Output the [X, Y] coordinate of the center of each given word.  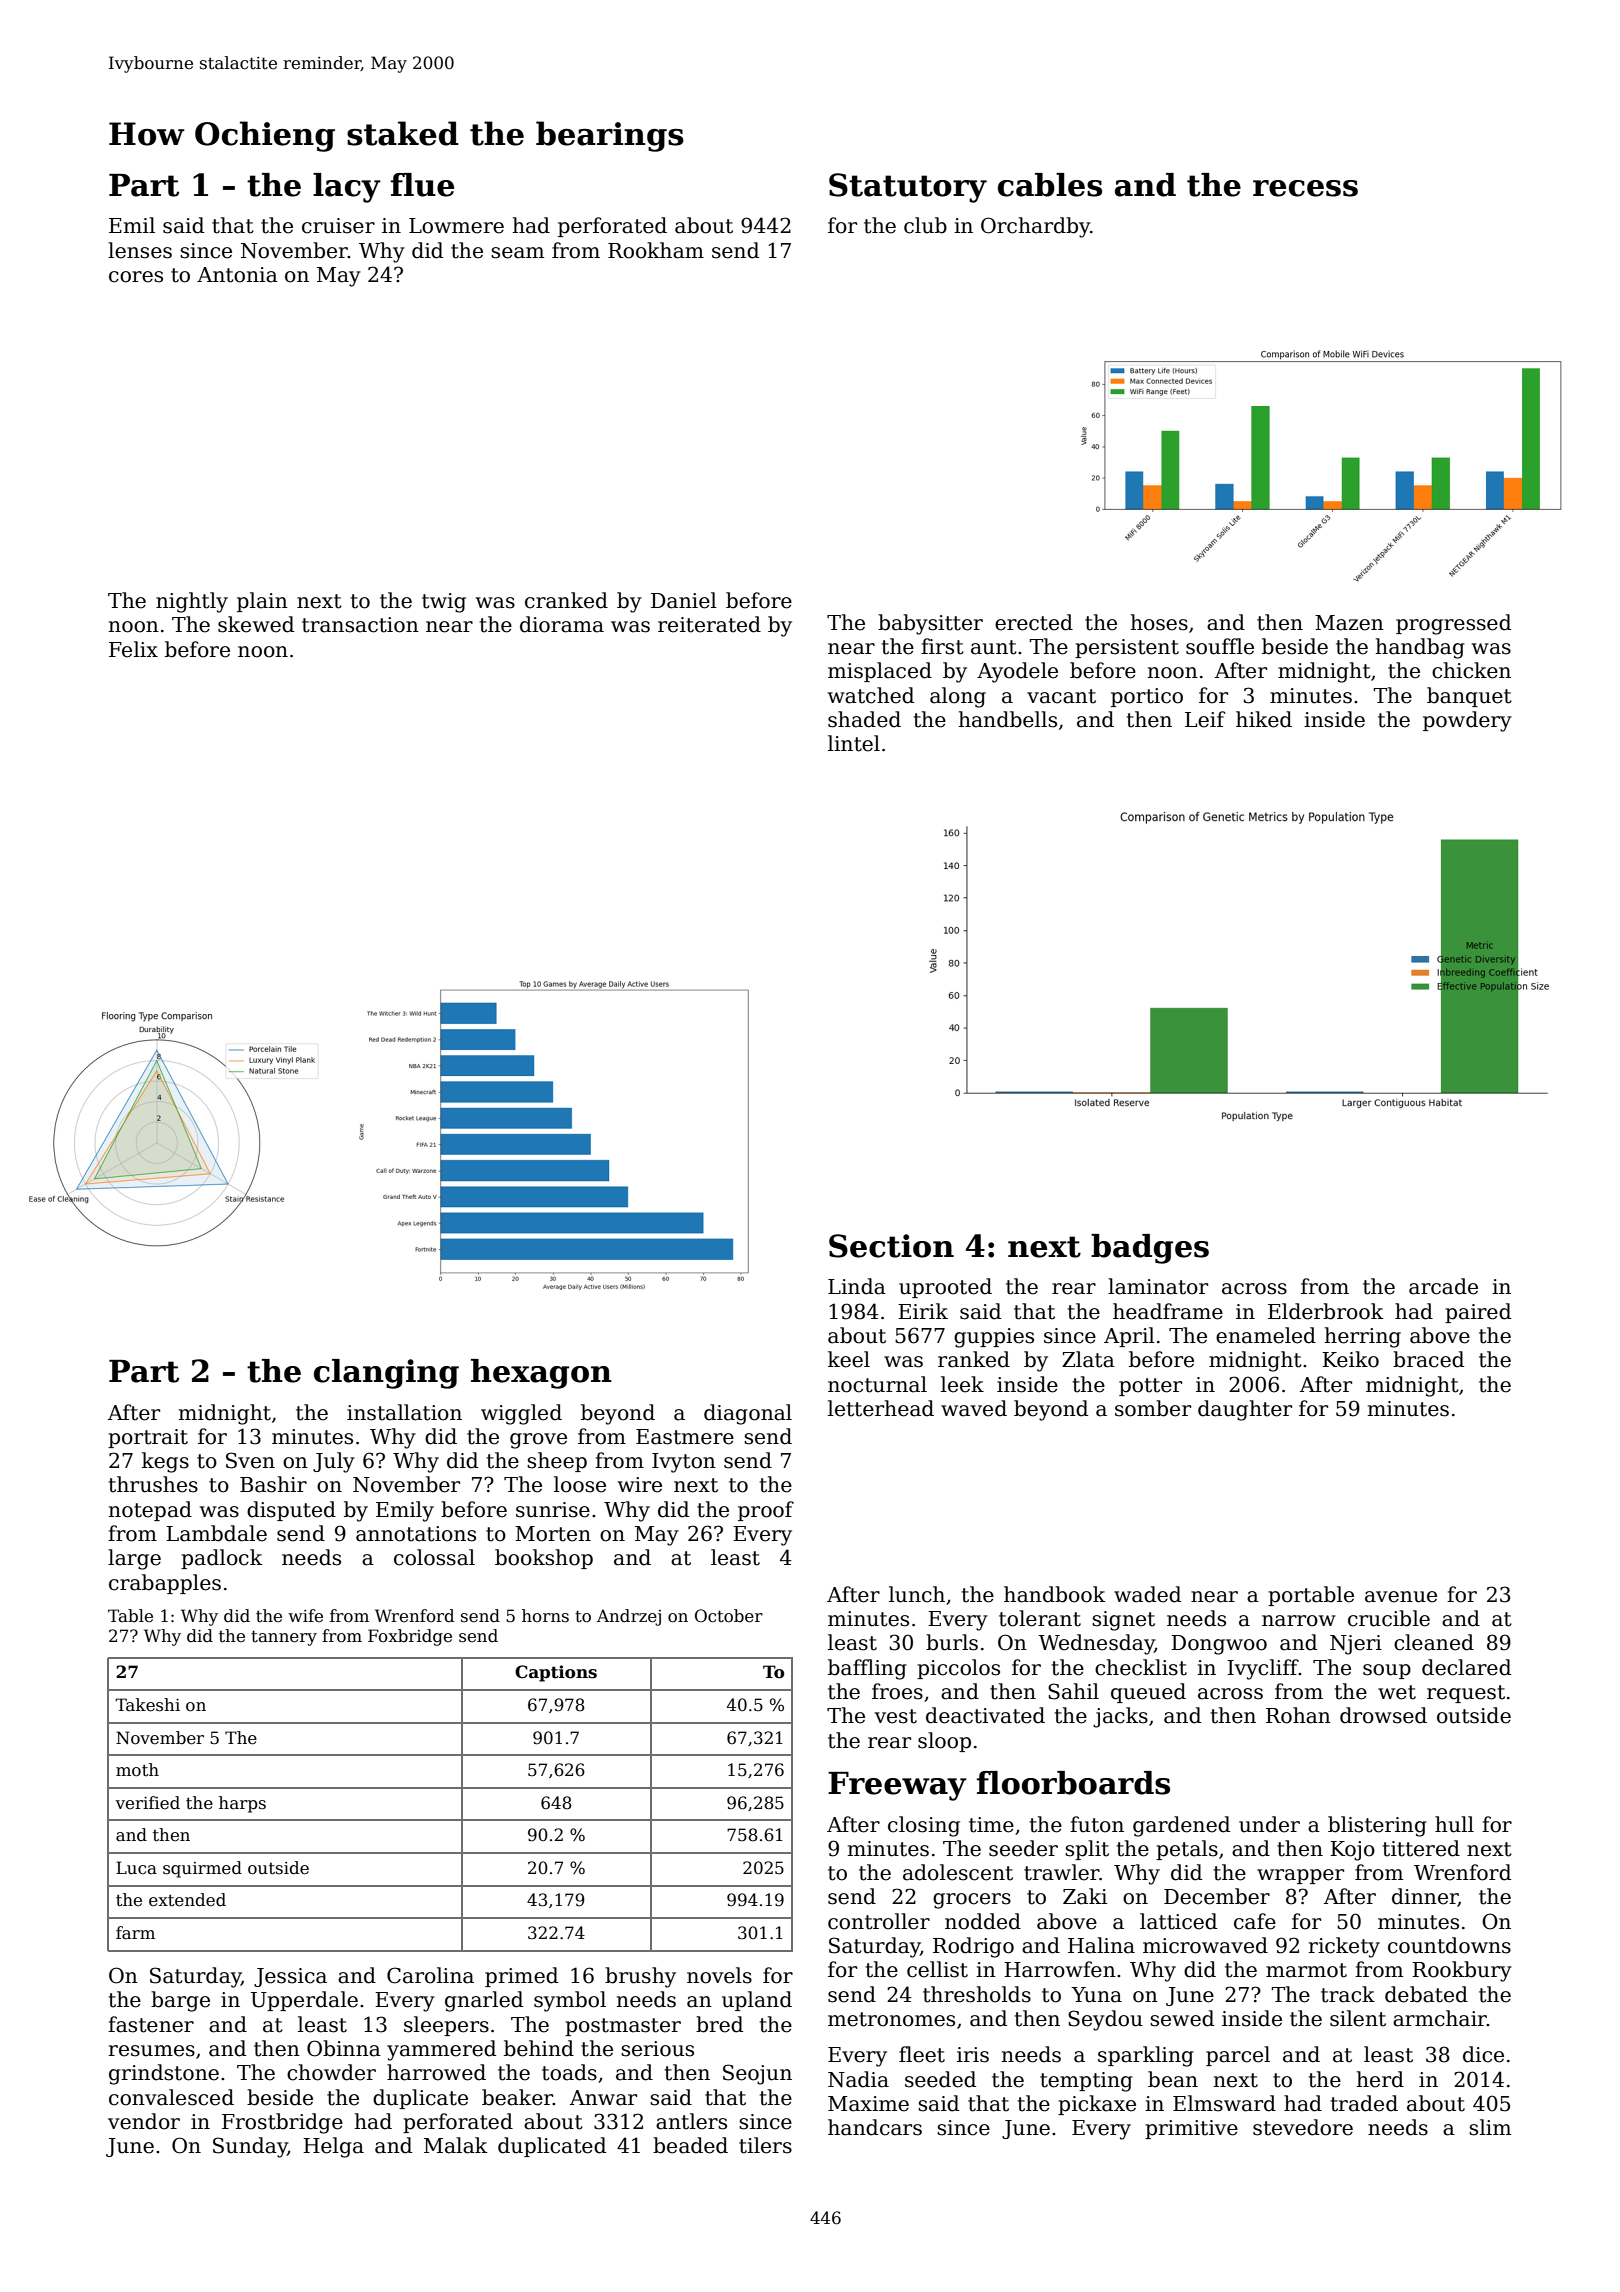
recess [1305, 188]
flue [422, 185]
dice [1483, 2054]
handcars [875, 2127]
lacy [347, 188]
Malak [456, 2145]
